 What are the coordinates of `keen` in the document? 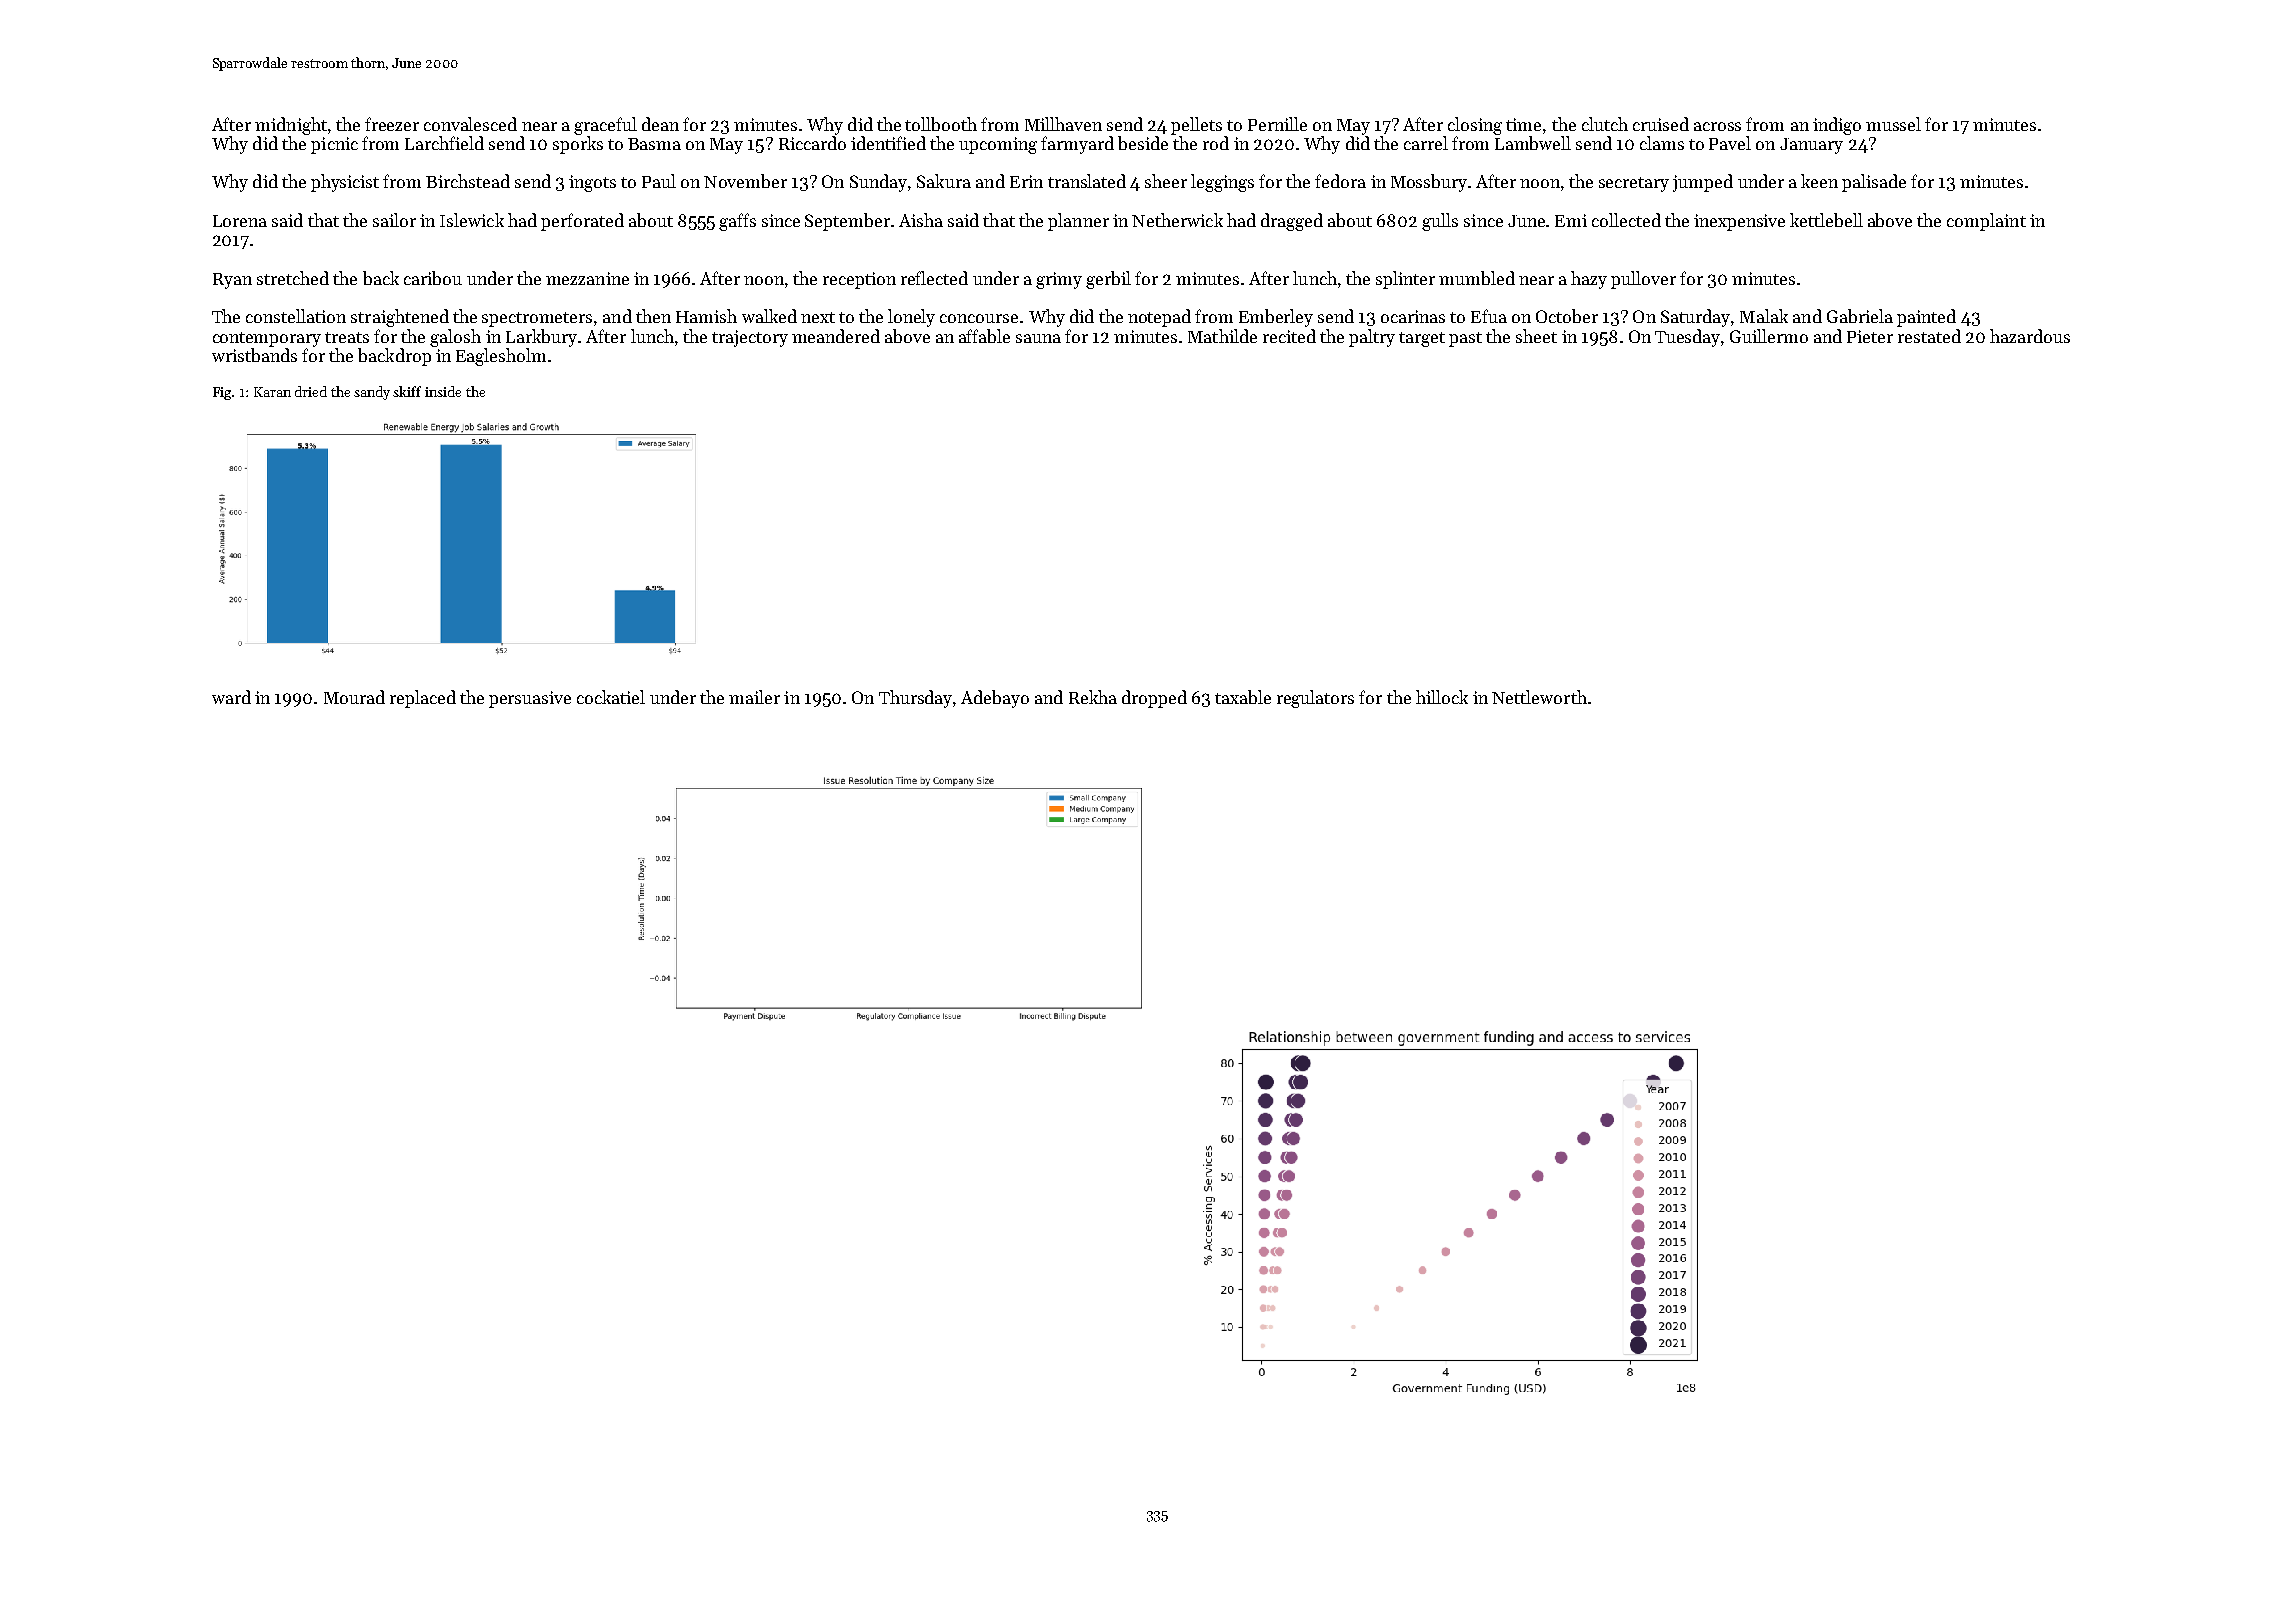 It's located at (1819, 181).
